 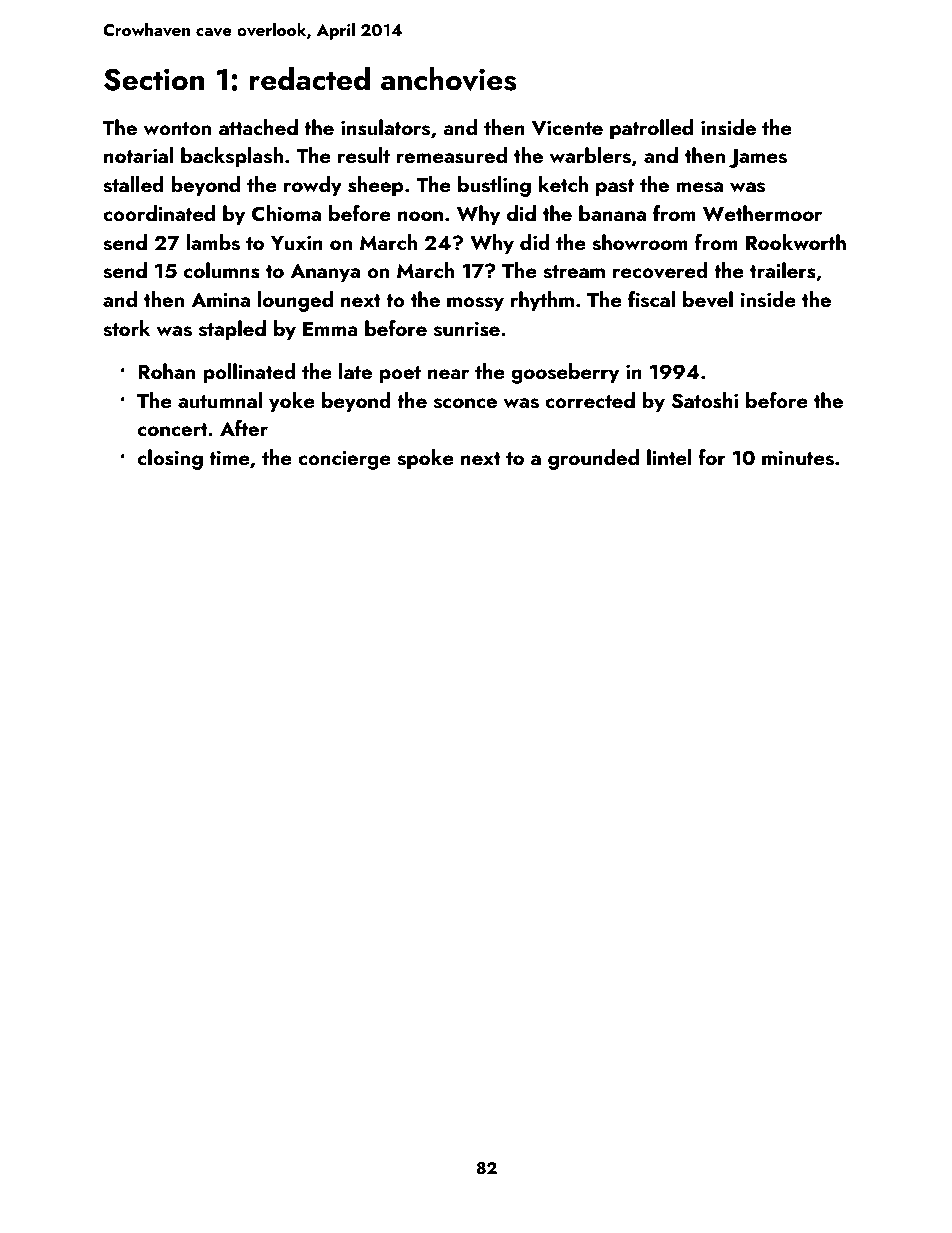 What do you see at coordinates (222, 270) in the document?
I see `columns` at bounding box center [222, 270].
